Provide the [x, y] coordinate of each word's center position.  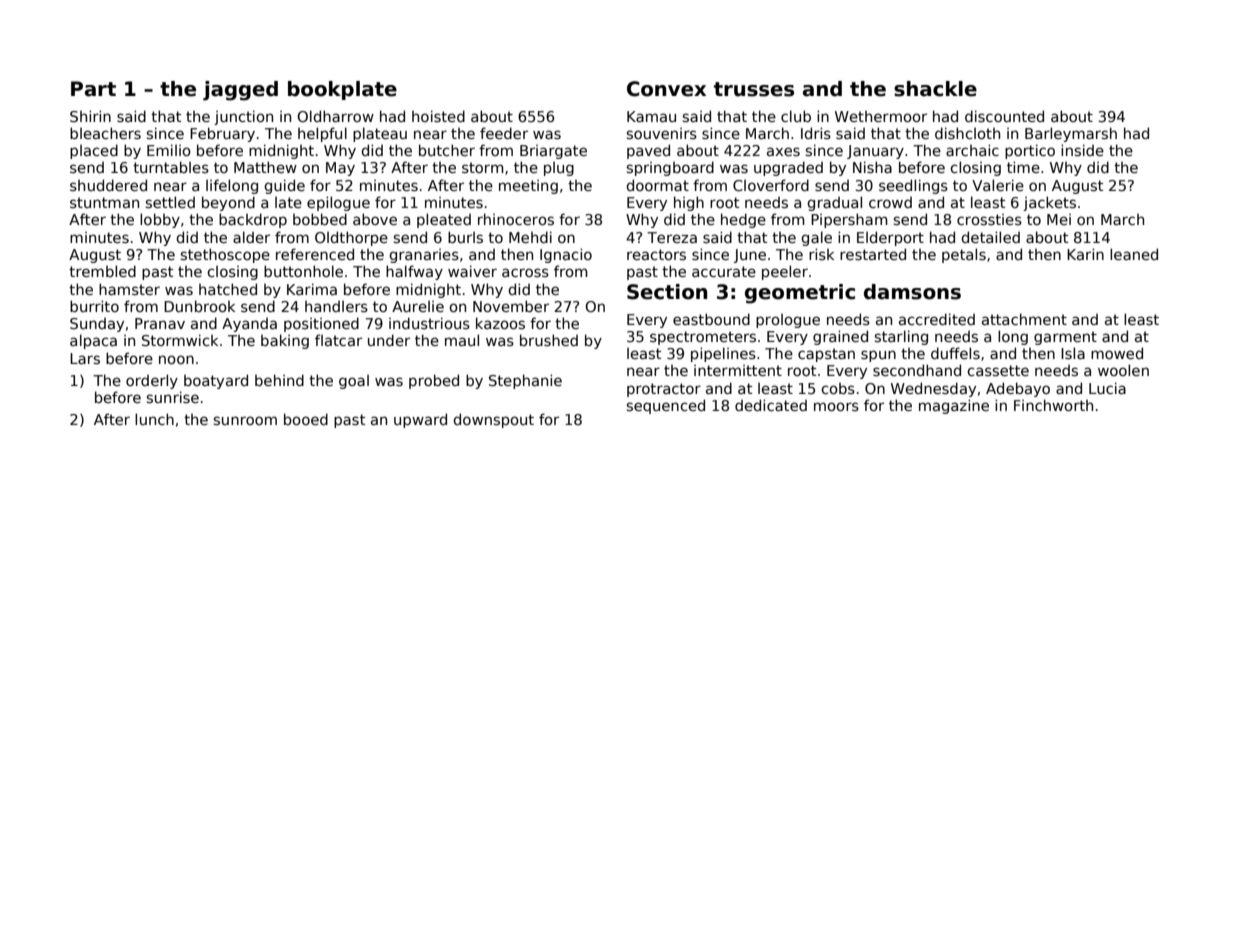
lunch [154, 419]
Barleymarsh [1071, 134]
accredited [937, 319]
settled [170, 202]
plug [559, 169]
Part [93, 89]
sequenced [666, 406]
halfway [414, 272]
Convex [666, 89]
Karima [312, 289]
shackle [935, 89]
